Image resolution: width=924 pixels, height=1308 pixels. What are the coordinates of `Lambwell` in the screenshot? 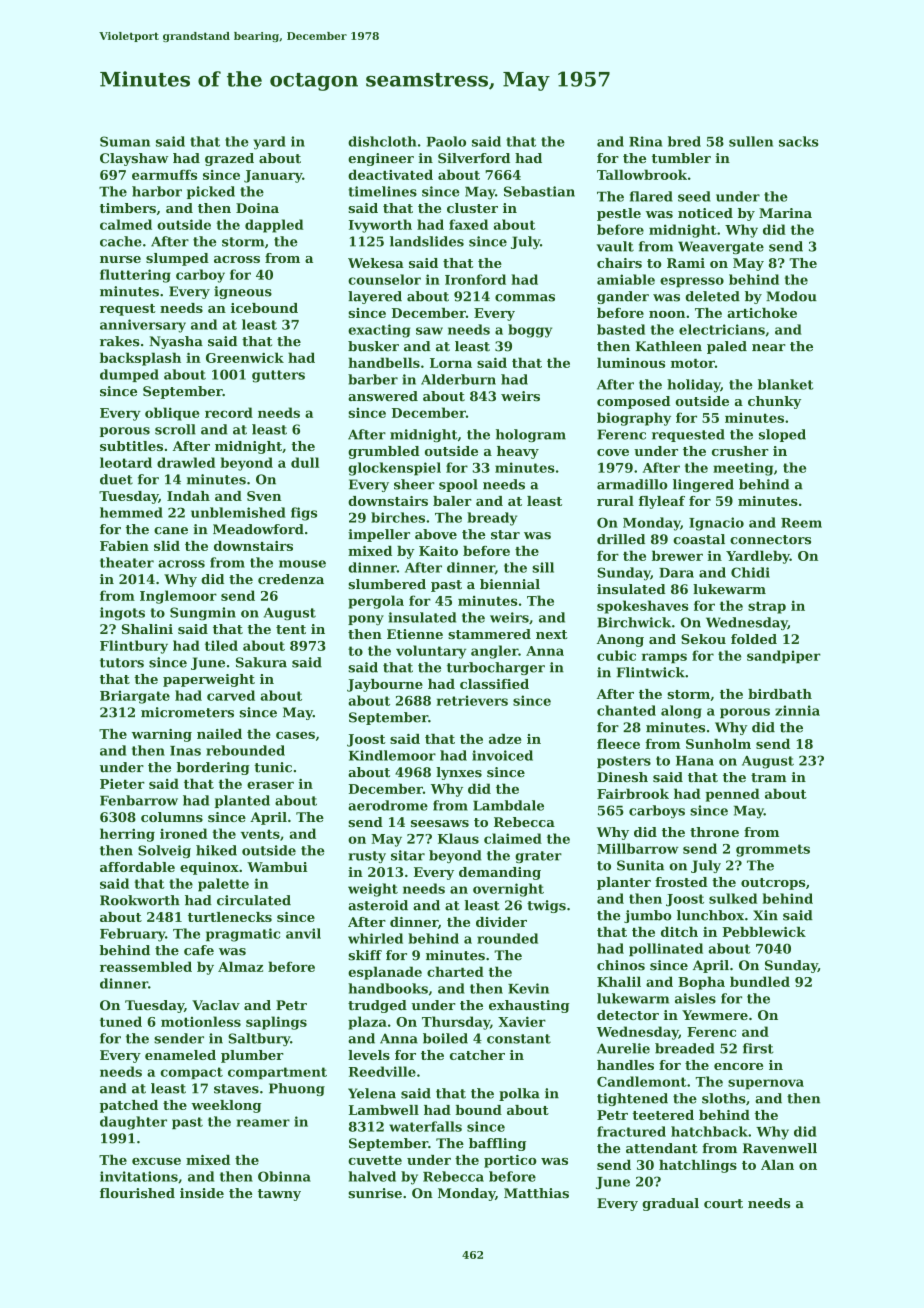 It's located at (384, 1110).
